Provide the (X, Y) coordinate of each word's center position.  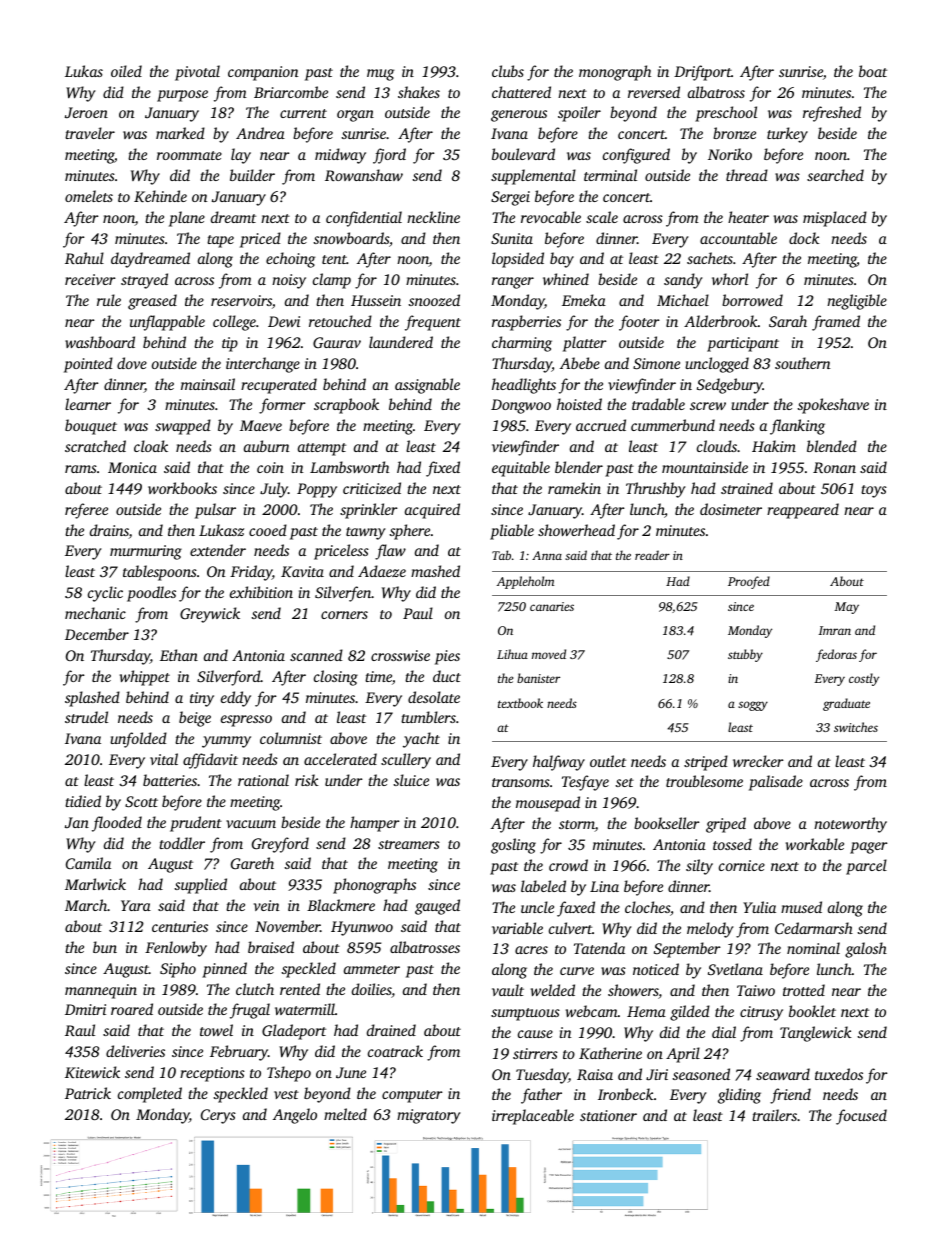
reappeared (803, 511)
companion (263, 73)
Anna (547, 555)
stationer (608, 1115)
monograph (615, 73)
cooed (268, 530)
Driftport (702, 73)
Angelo (295, 1116)
